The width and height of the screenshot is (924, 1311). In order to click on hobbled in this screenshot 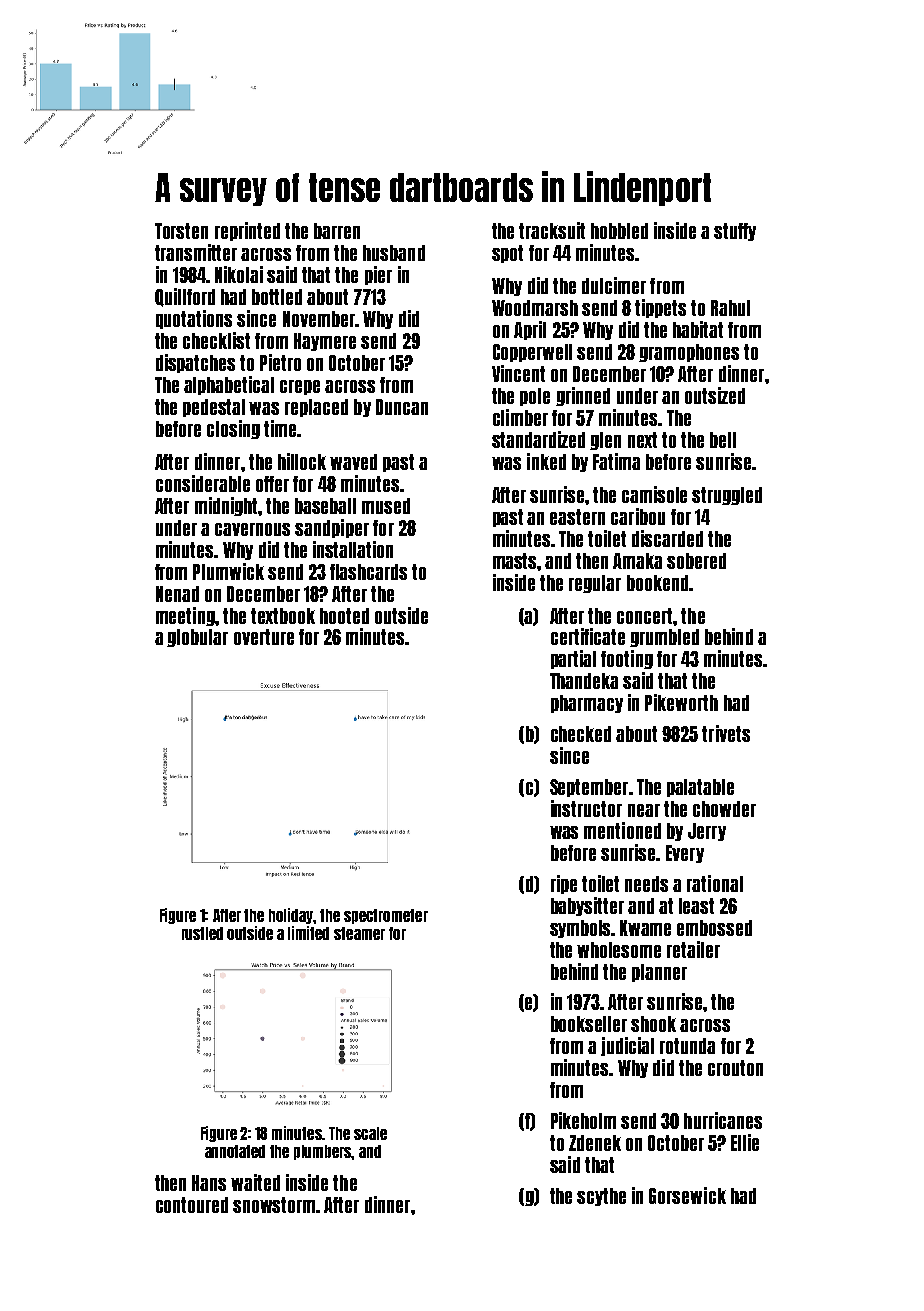, I will do `click(619, 231)`.
